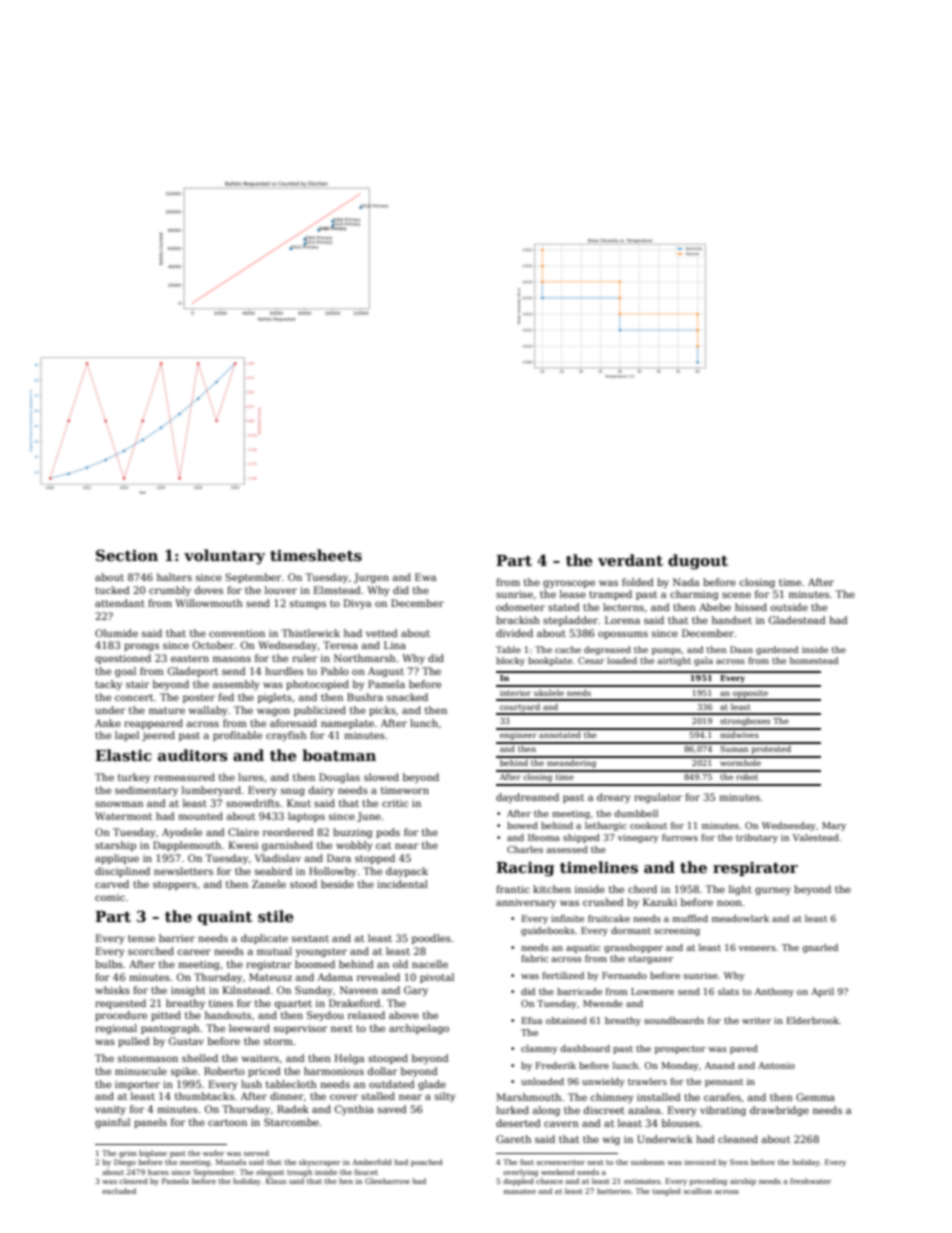 The height and width of the page is (1233, 952). What do you see at coordinates (813, 1020) in the page?
I see `Elderbrook` at bounding box center [813, 1020].
